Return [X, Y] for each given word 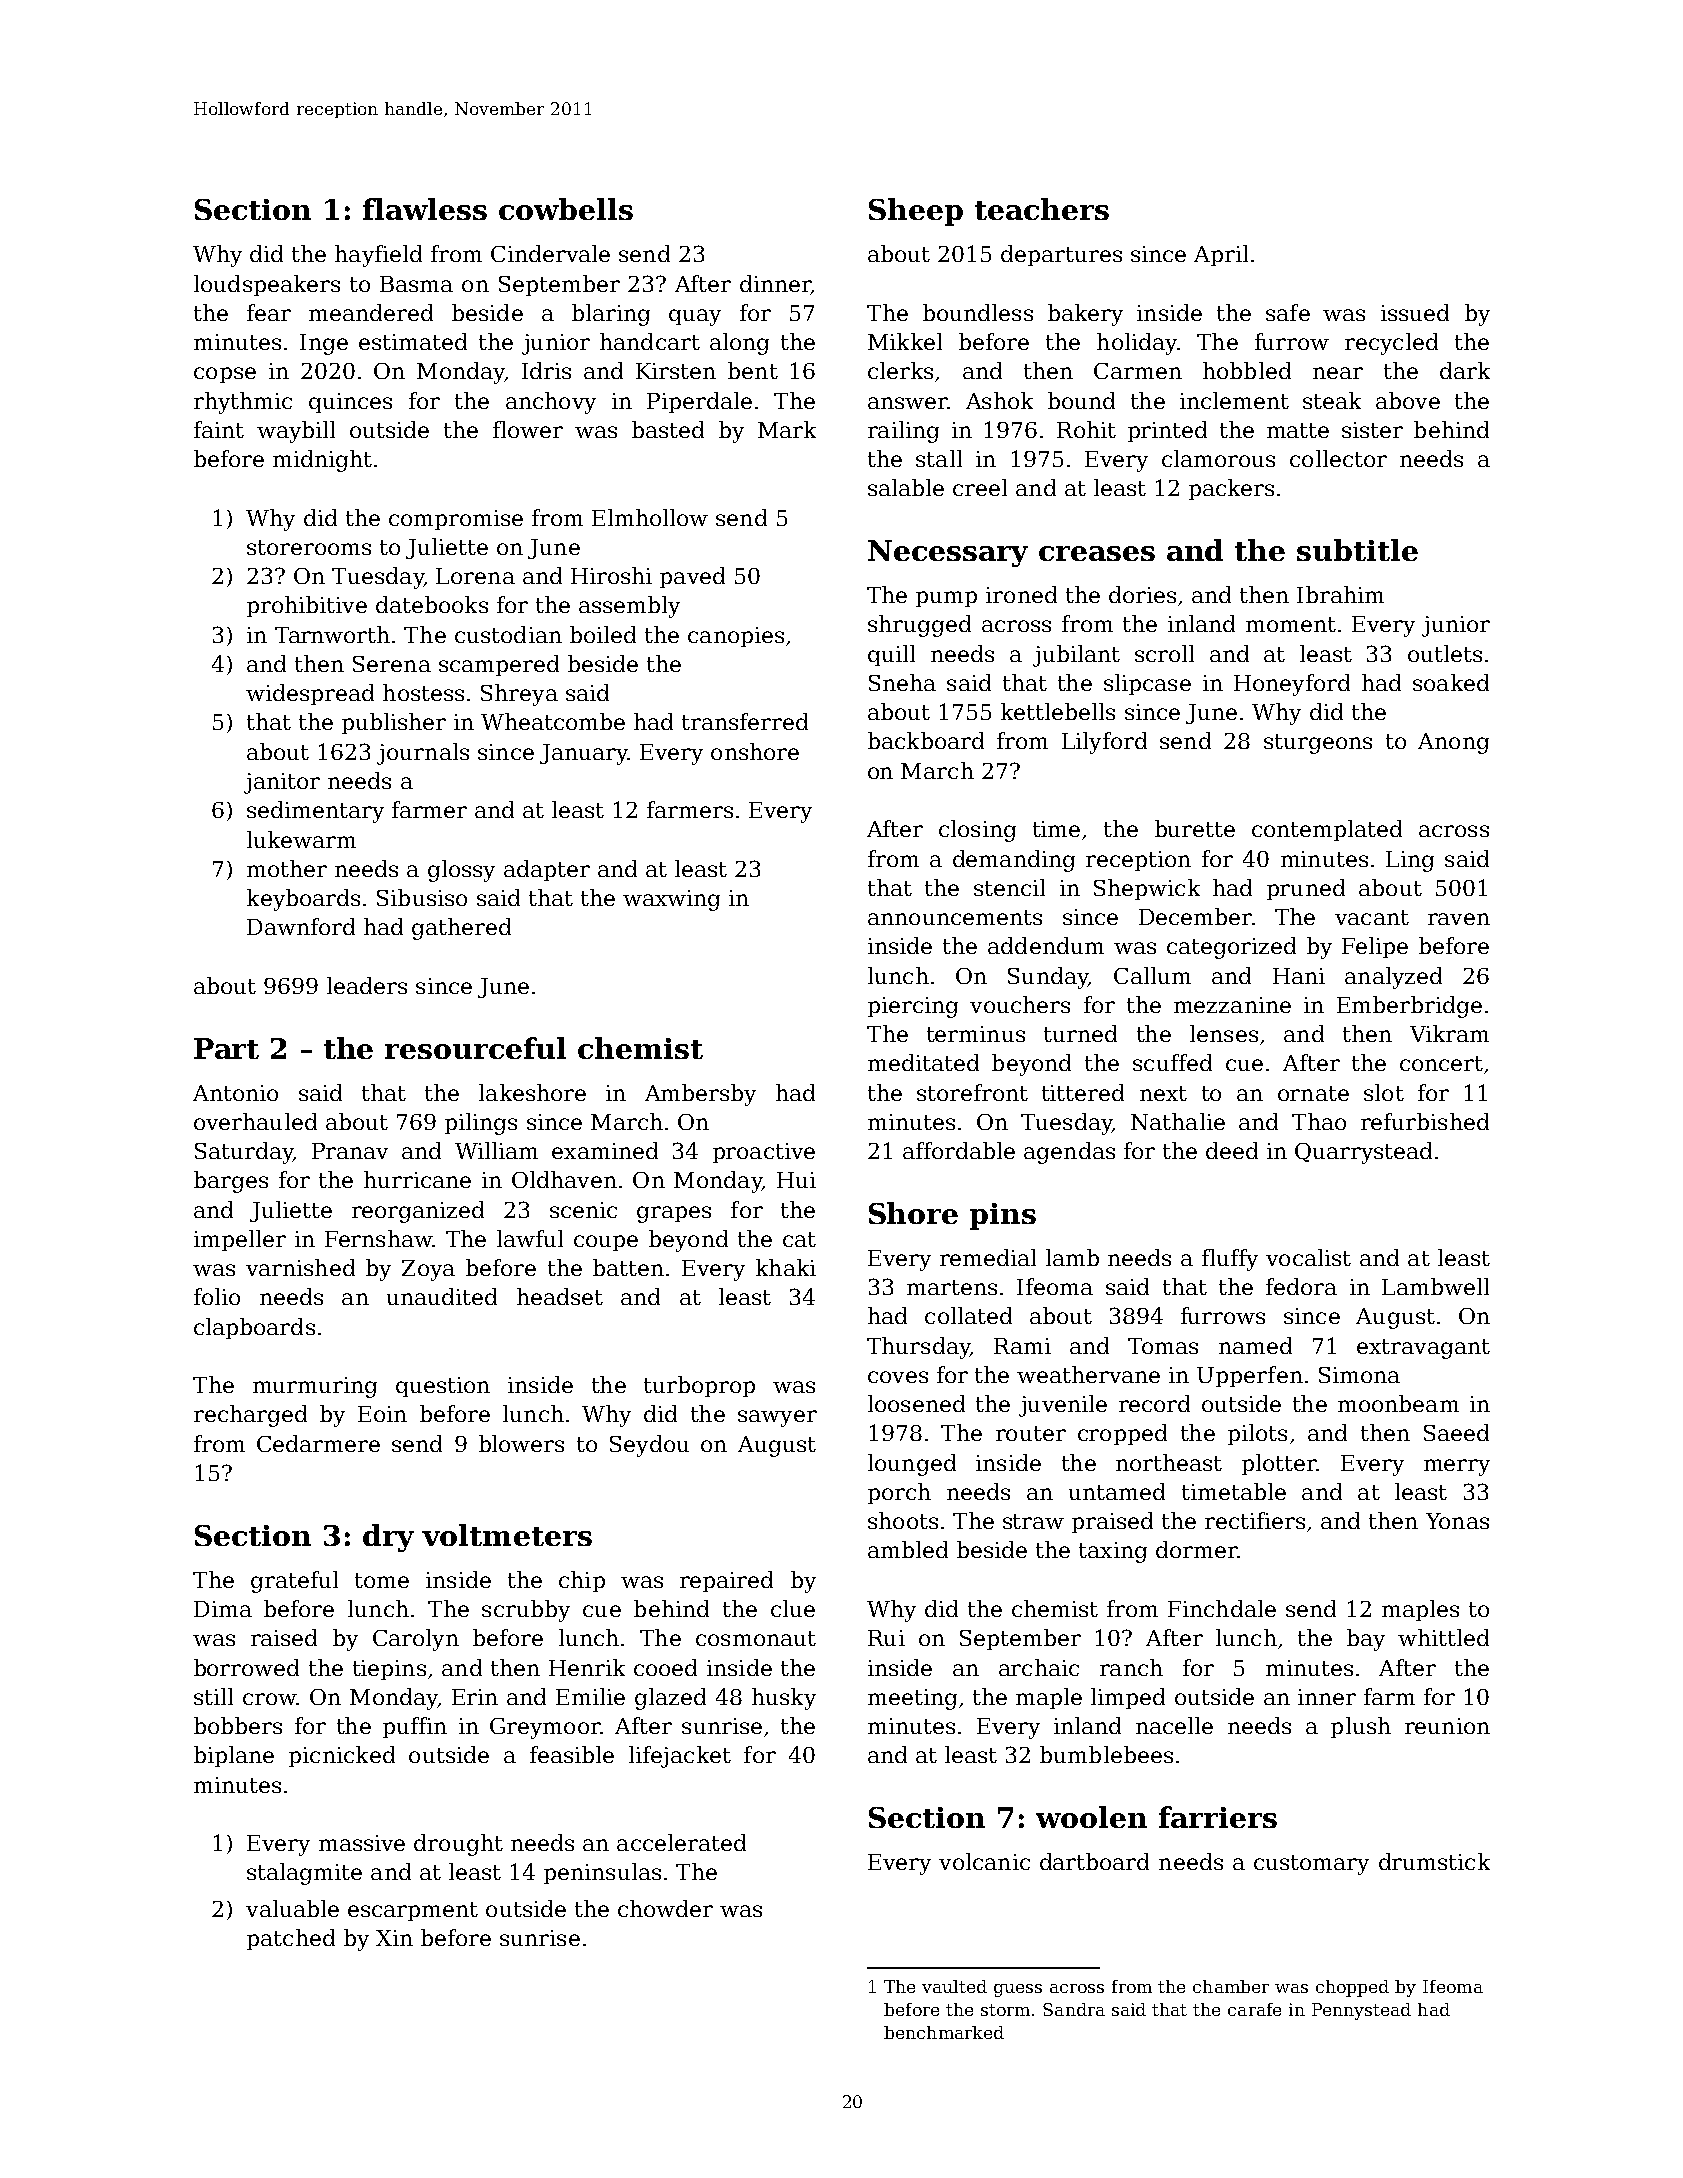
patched [291, 1939]
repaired [726, 1581]
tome [382, 1580]
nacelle [1174, 1725]
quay [695, 317]
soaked [1451, 682]
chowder [665, 1908]
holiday [1137, 344]
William [496, 1150]
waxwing [671, 900]
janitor [282, 783]
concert [1441, 1063]
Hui [796, 1180]
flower [528, 429]
